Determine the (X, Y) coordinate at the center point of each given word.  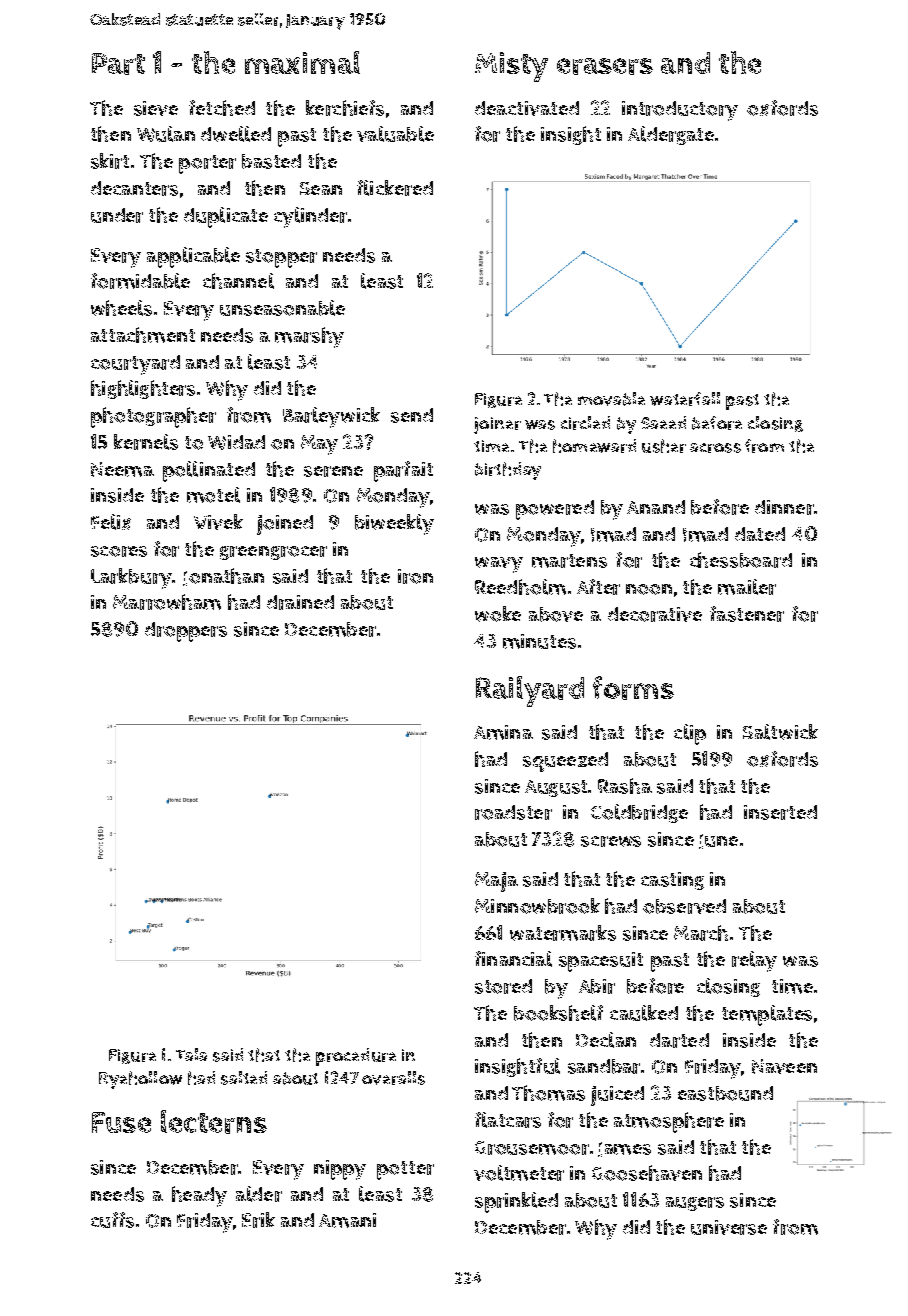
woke (498, 614)
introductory (680, 111)
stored (503, 986)
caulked (644, 1013)
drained (300, 602)
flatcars (508, 1120)
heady (199, 1196)
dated (760, 534)
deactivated (527, 108)
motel (213, 495)
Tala (191, 1054)
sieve (156, 108)
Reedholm (520, 587)
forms (633, 688)
